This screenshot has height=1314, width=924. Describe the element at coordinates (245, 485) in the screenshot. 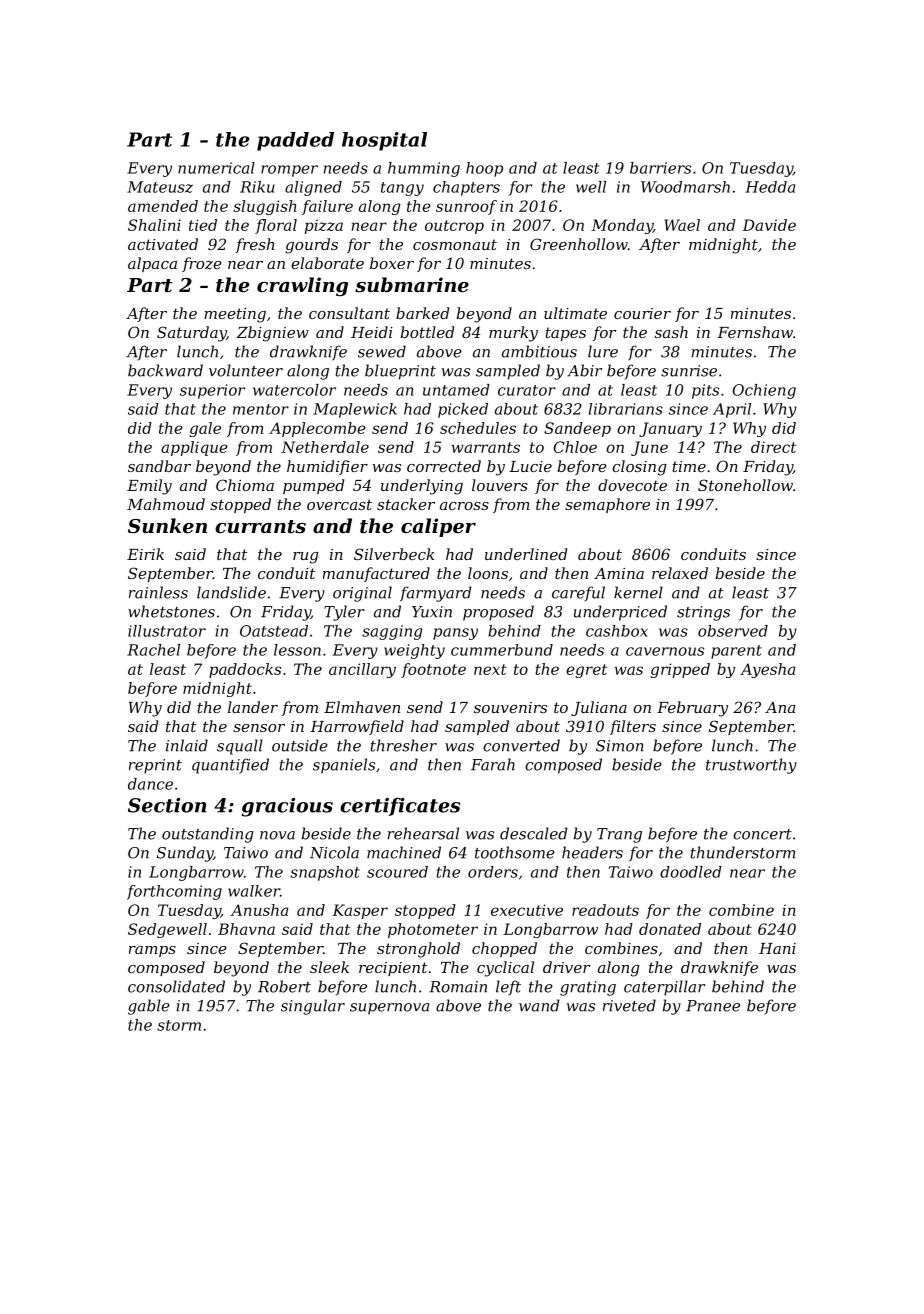

I see `Chioma` at that location.
